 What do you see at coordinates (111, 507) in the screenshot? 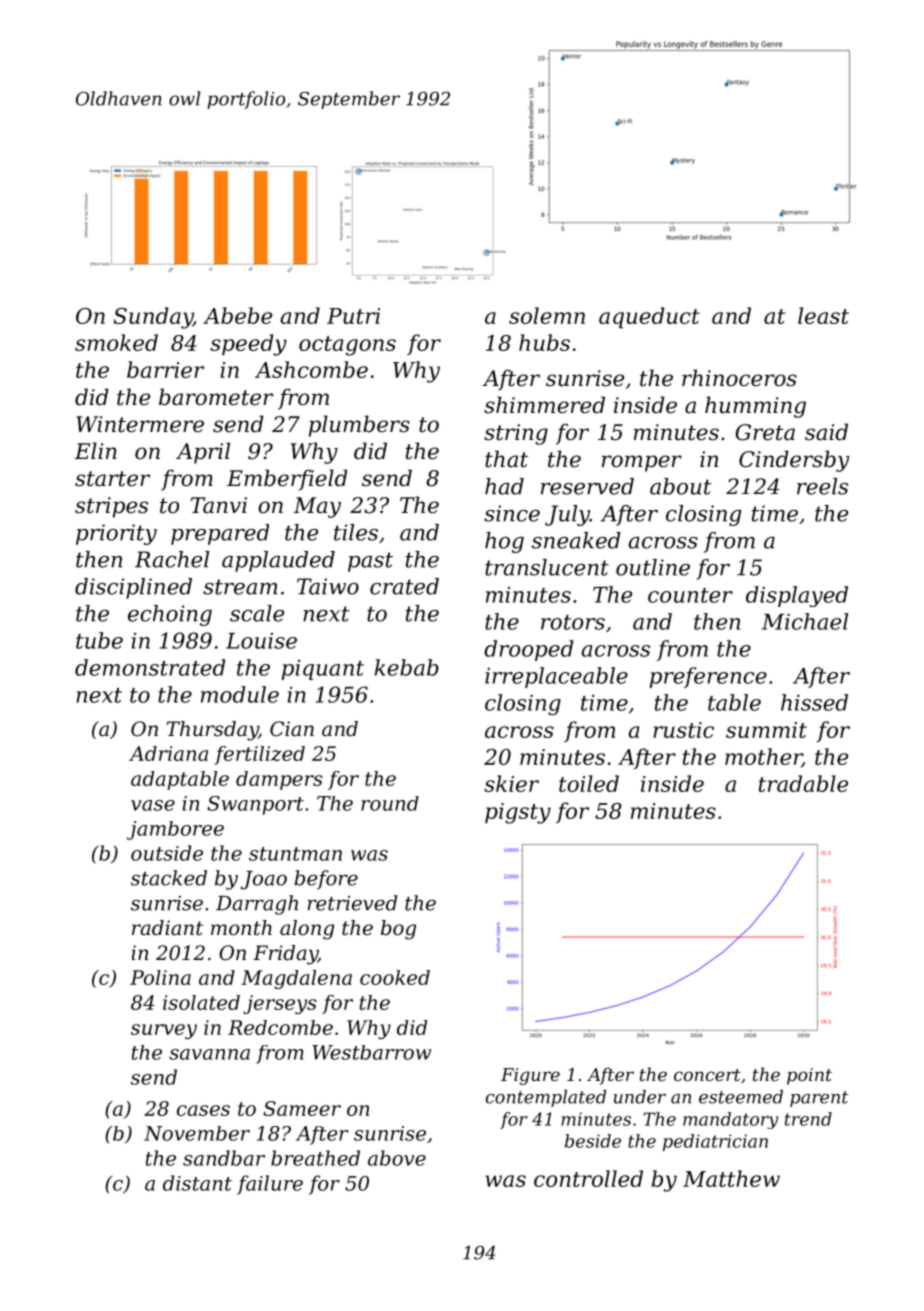
I see `stripes` at bounding box center [111, 507].
